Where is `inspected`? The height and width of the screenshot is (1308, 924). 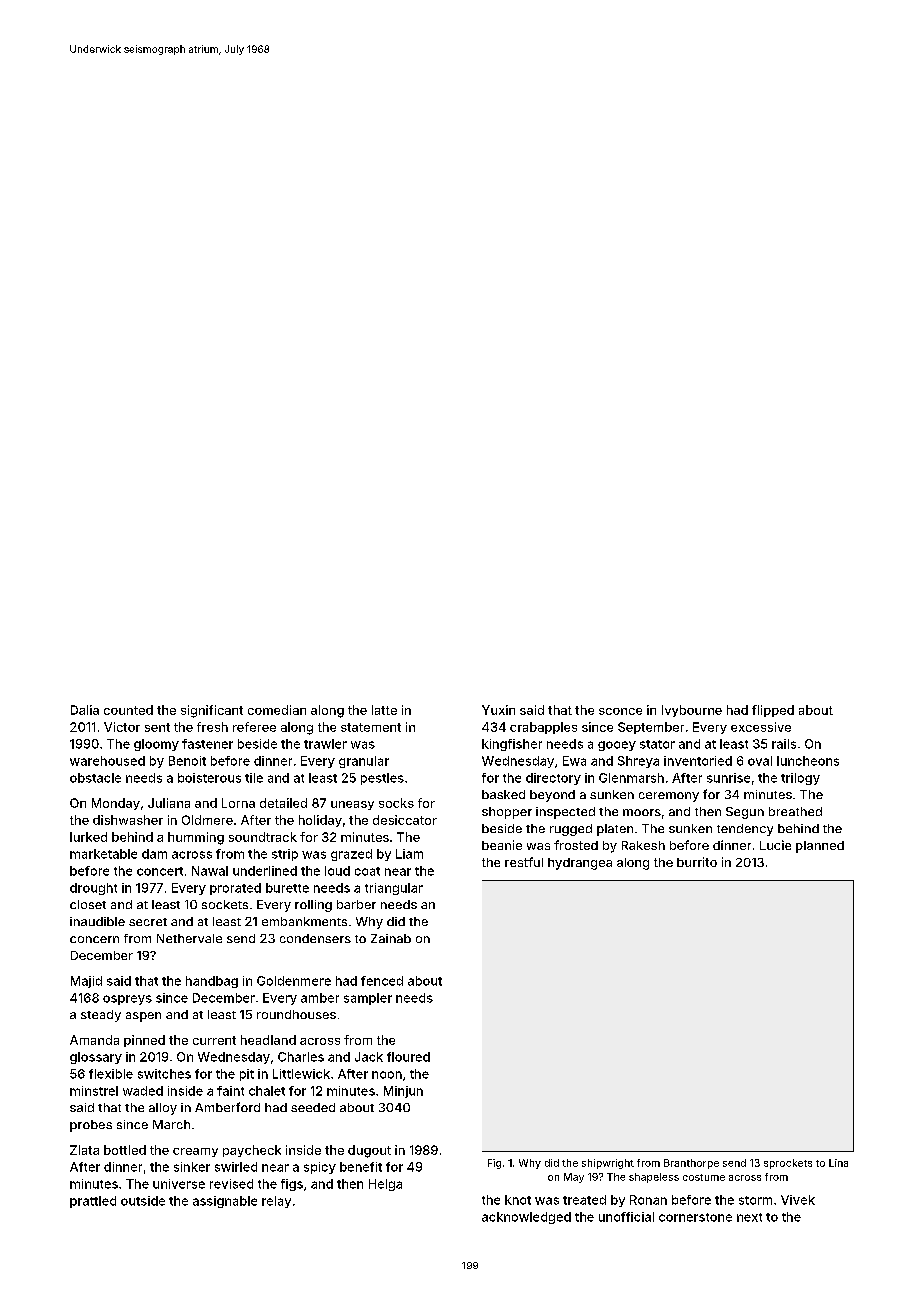
inspected is located at coordinates (565, 813).
